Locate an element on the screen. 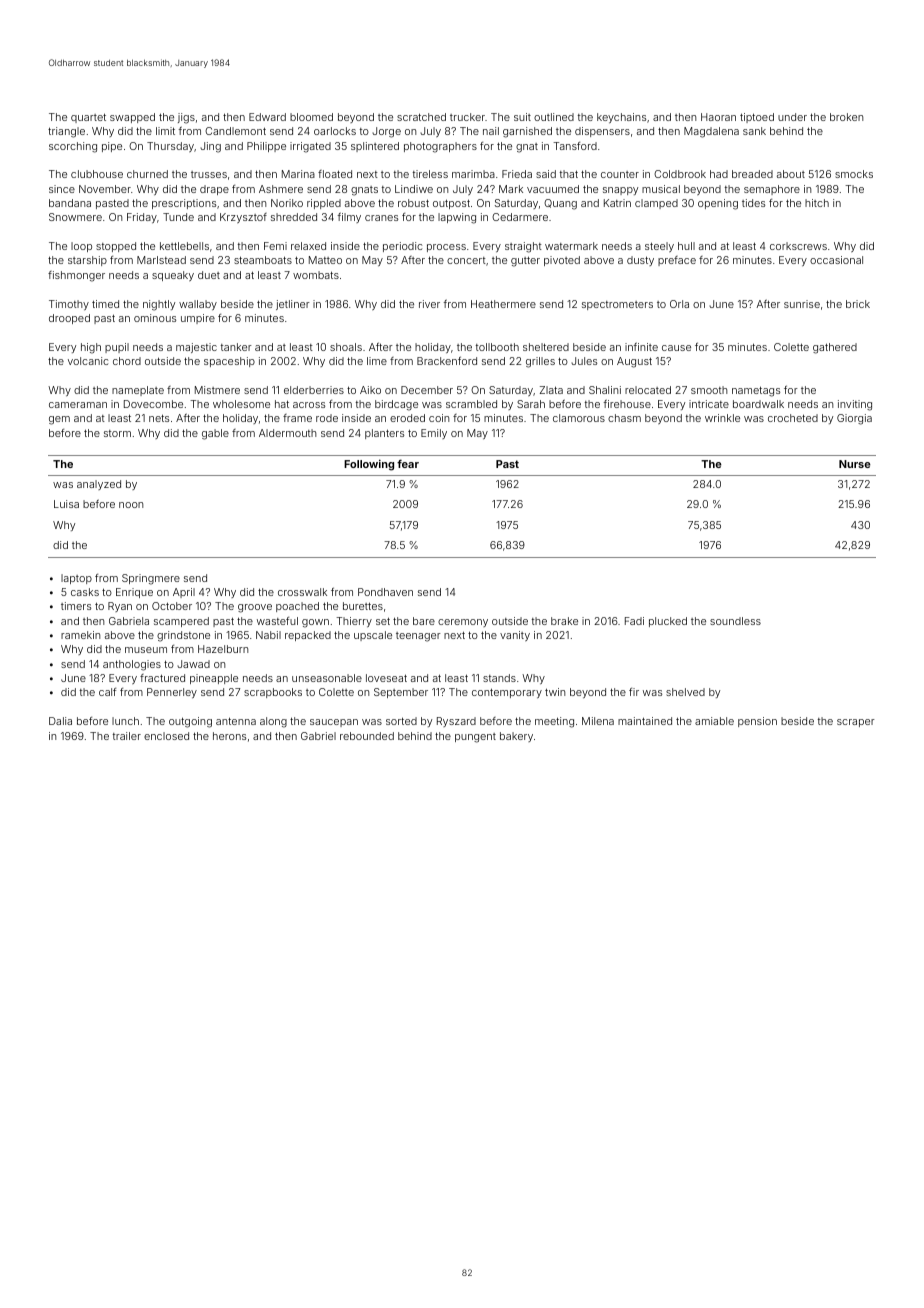 The width and height of the screenshot is (924, 1308). Pondhaven is located at coordinates (385, 592).
